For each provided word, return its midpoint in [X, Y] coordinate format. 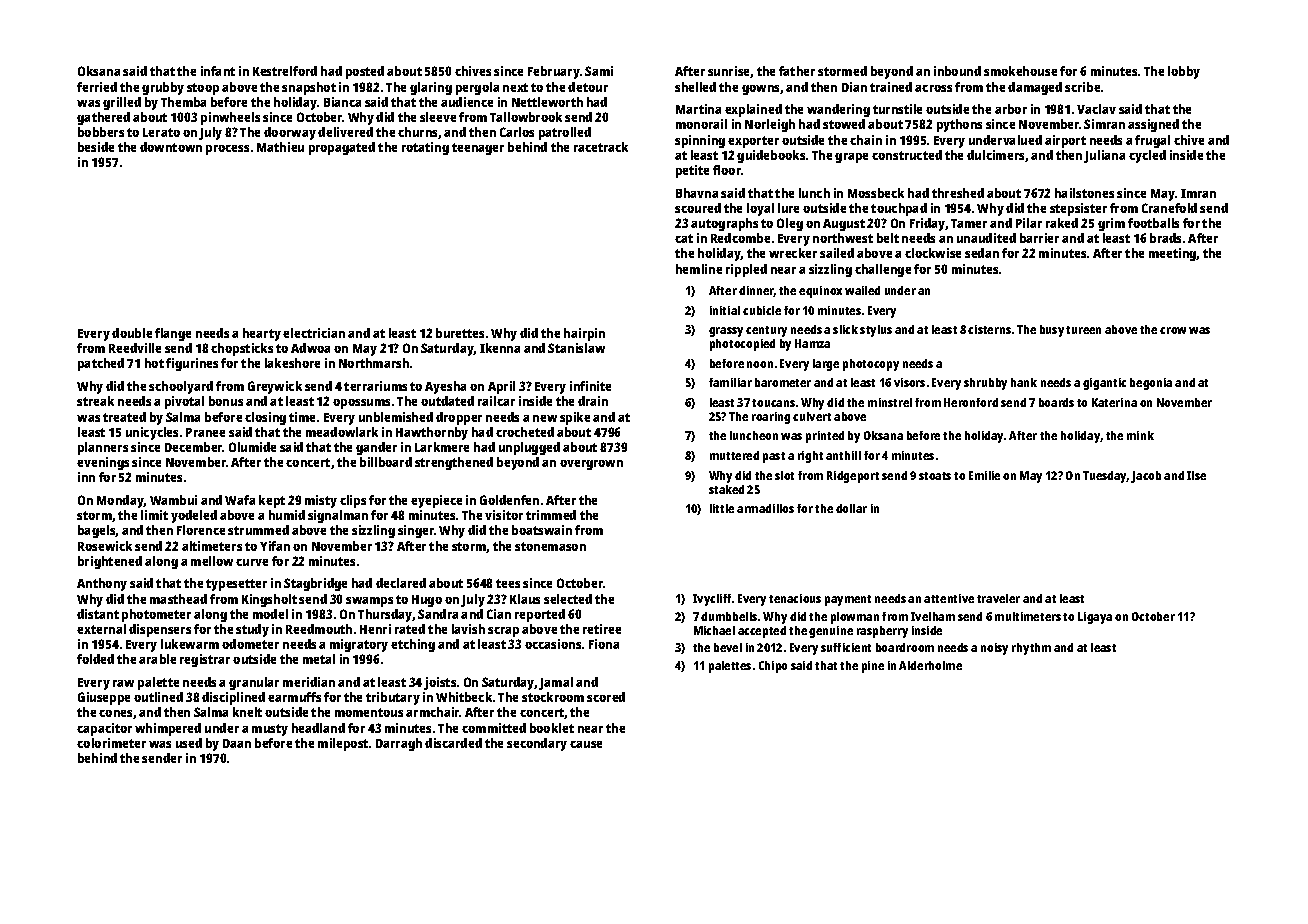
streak [95, 401]
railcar [496, 401]
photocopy [871, 365]
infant [218, 71]
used [189, 743]
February [554, 72]
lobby [1184, 72]
